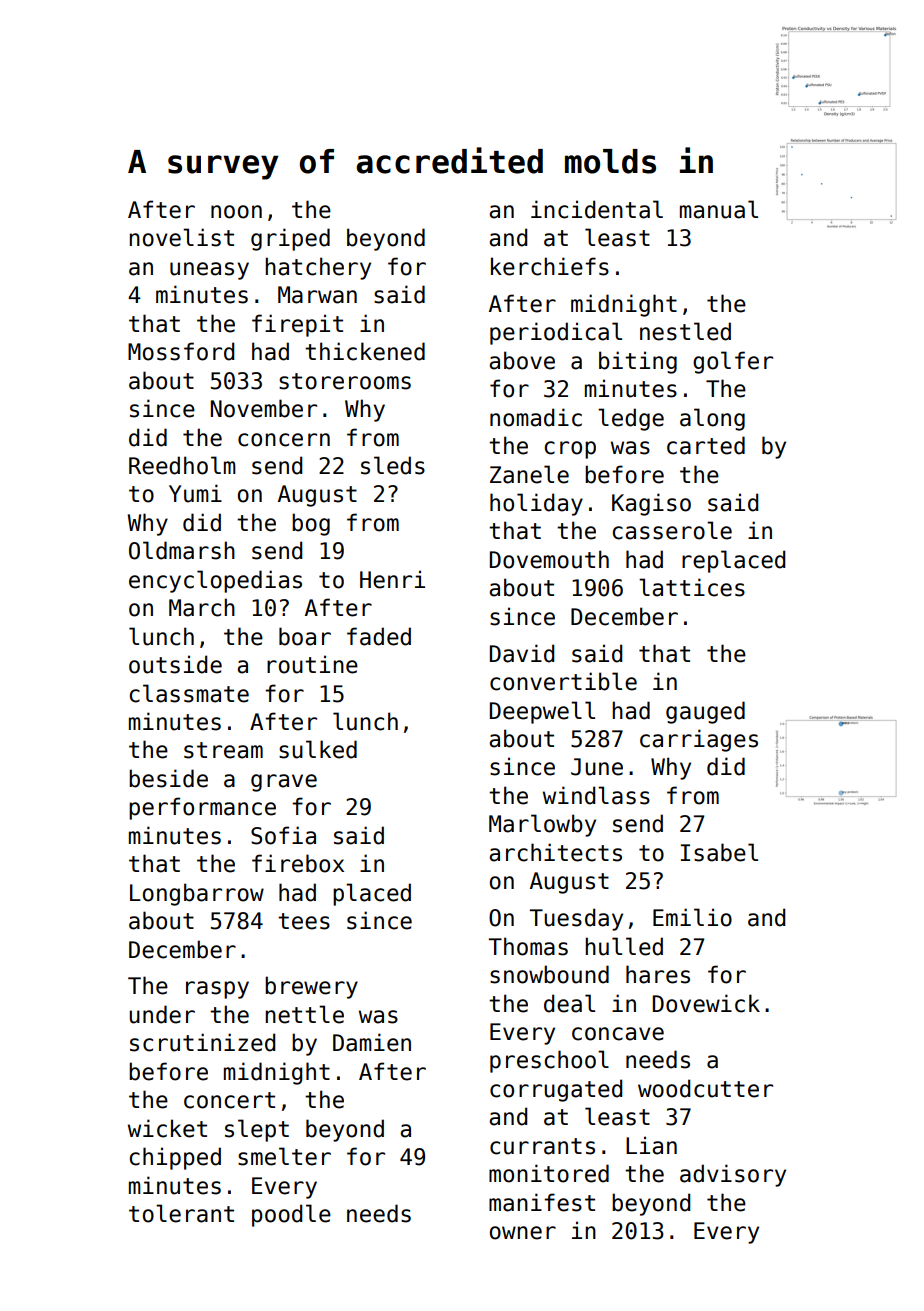 This screenshot has height=1311, width=924. What do you see at coordinates (719, 852) in the screenshot?
I see `Isabel` at bounding box center [719, 852].
